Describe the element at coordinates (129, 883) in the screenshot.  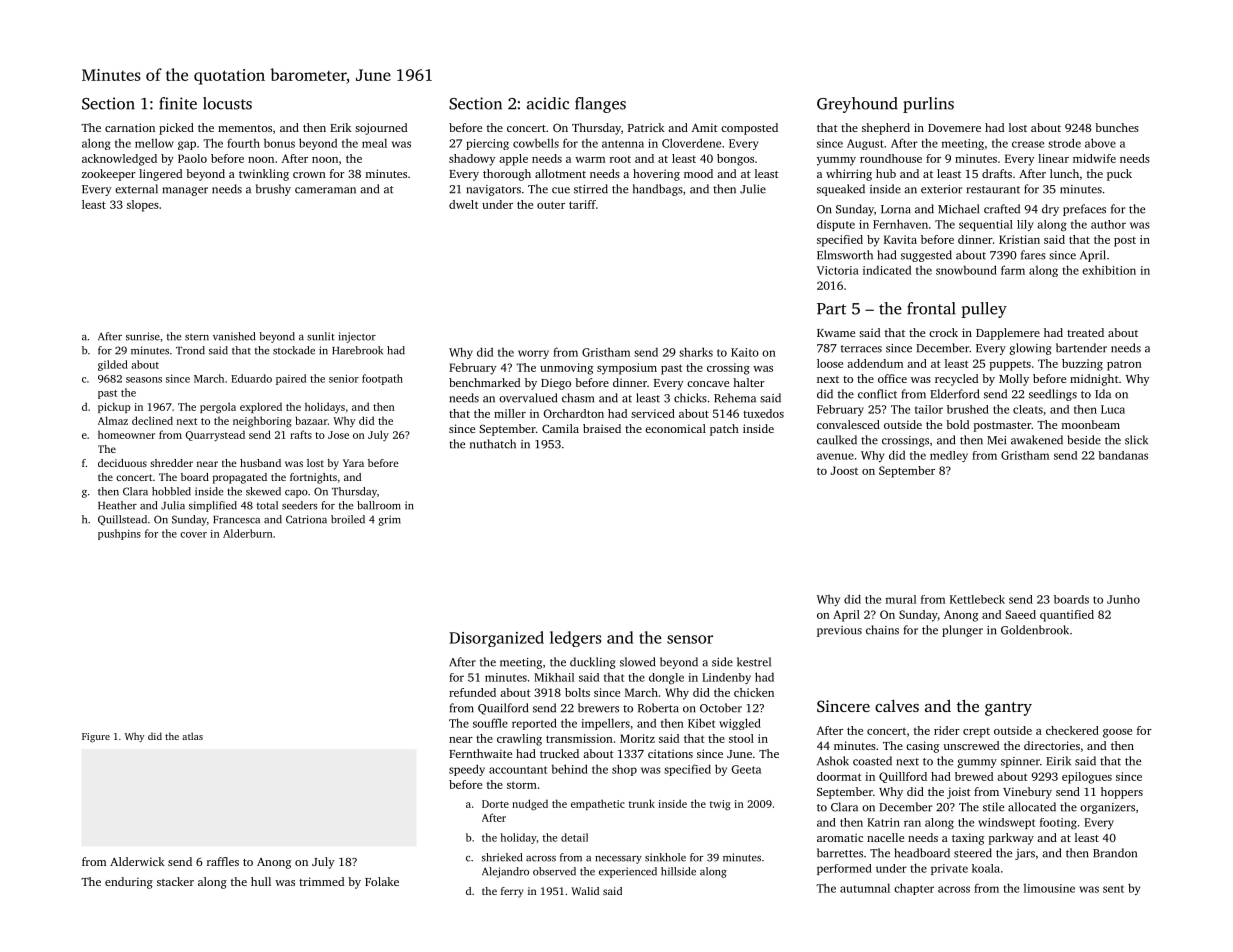
I see `enduring` at that location.
